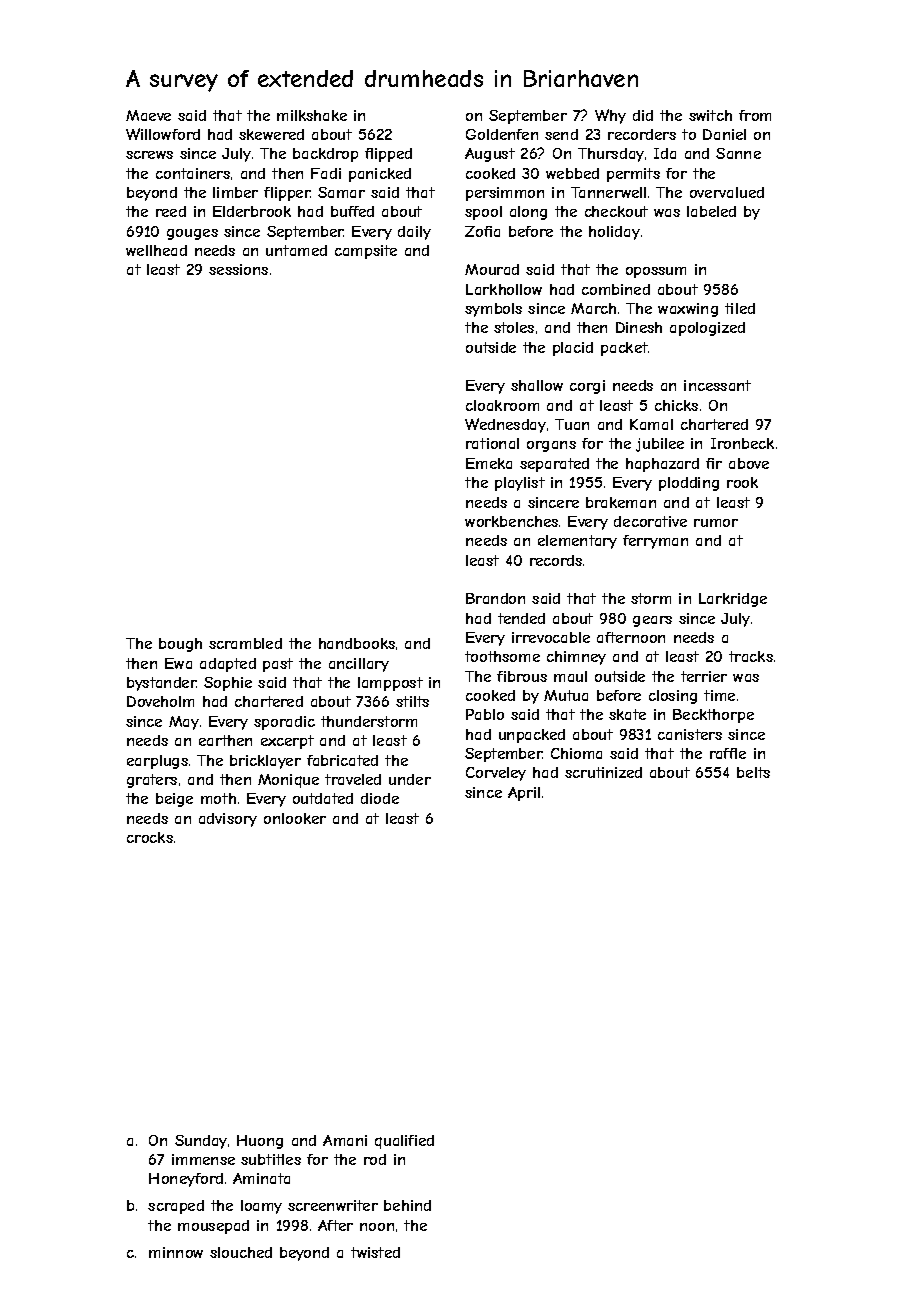 The image size is (908, 1316). I want to click on twisted, so click(375, 1252).
